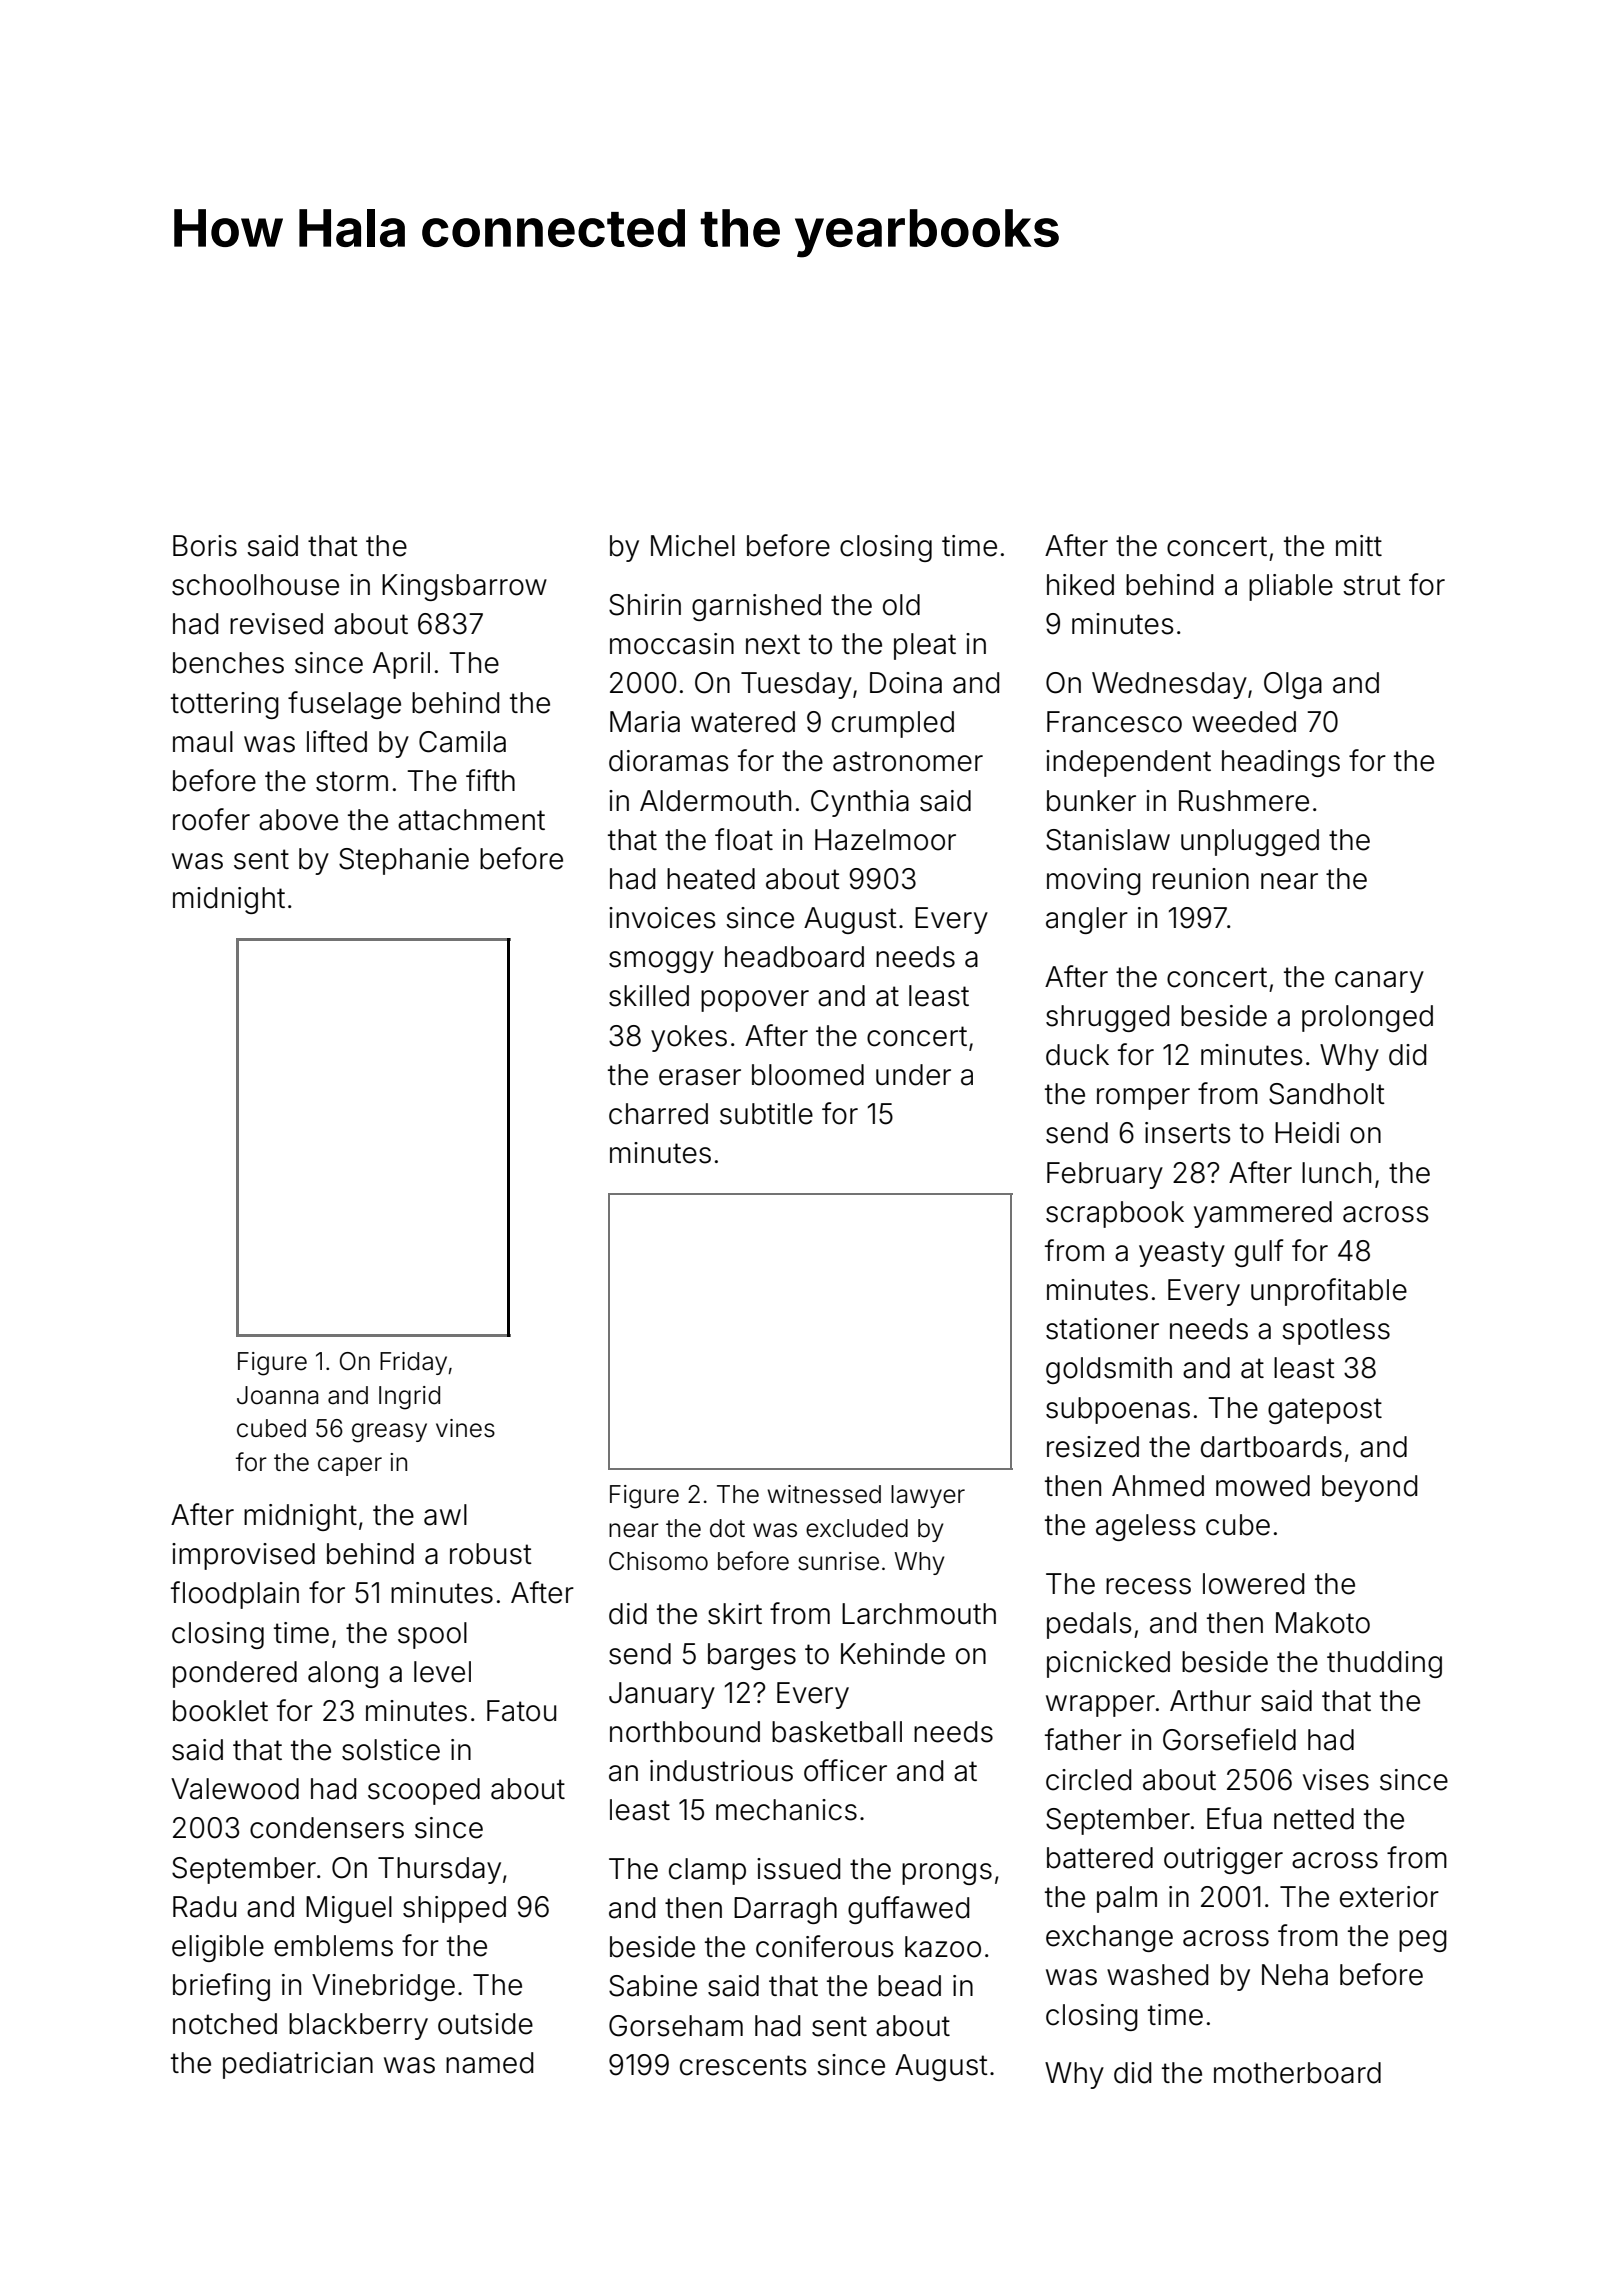 The height and width of the screenshot is (2292, 1620). I want to click on skirt, so click(735, 1614).
